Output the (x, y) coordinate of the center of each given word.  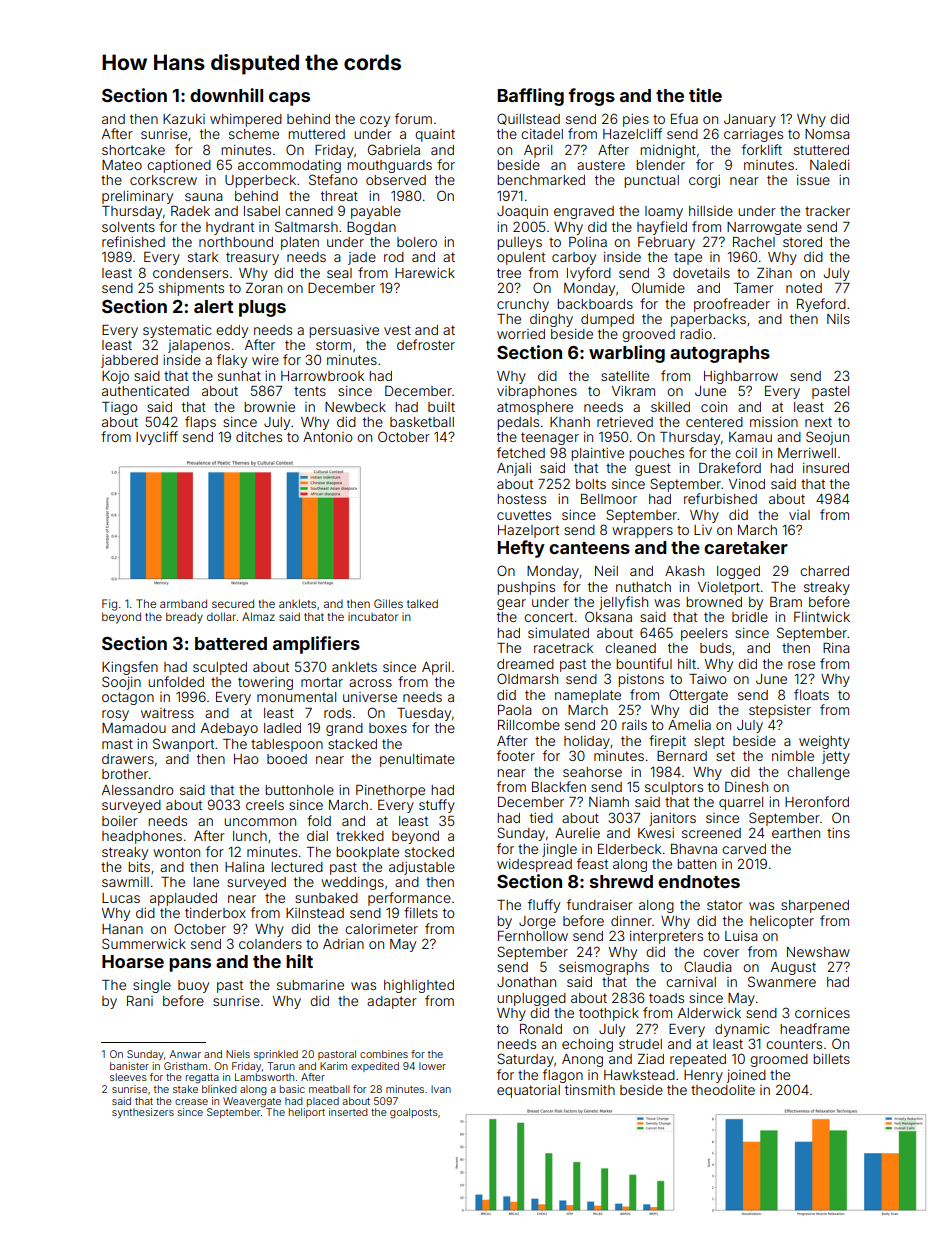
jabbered (129, 361)
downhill (226, 95)
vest (397, 330)
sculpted (220, 668)
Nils (838, 319)
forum (413, 118)
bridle (750, 617)
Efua (684, 118)
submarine (310, 985)
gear (511, 604)
